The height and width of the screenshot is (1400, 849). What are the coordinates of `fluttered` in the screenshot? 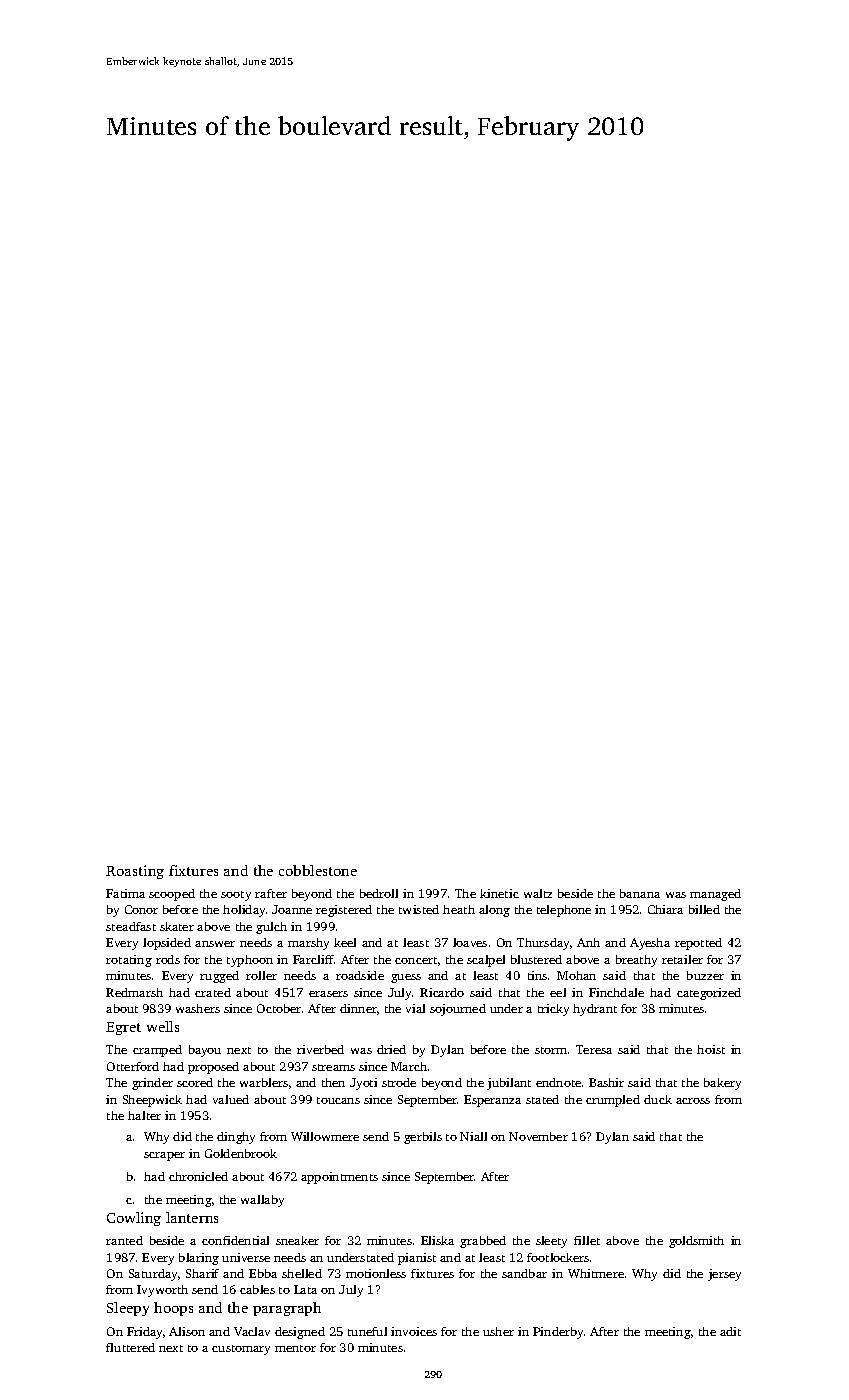 It's located at (130, 1347).
